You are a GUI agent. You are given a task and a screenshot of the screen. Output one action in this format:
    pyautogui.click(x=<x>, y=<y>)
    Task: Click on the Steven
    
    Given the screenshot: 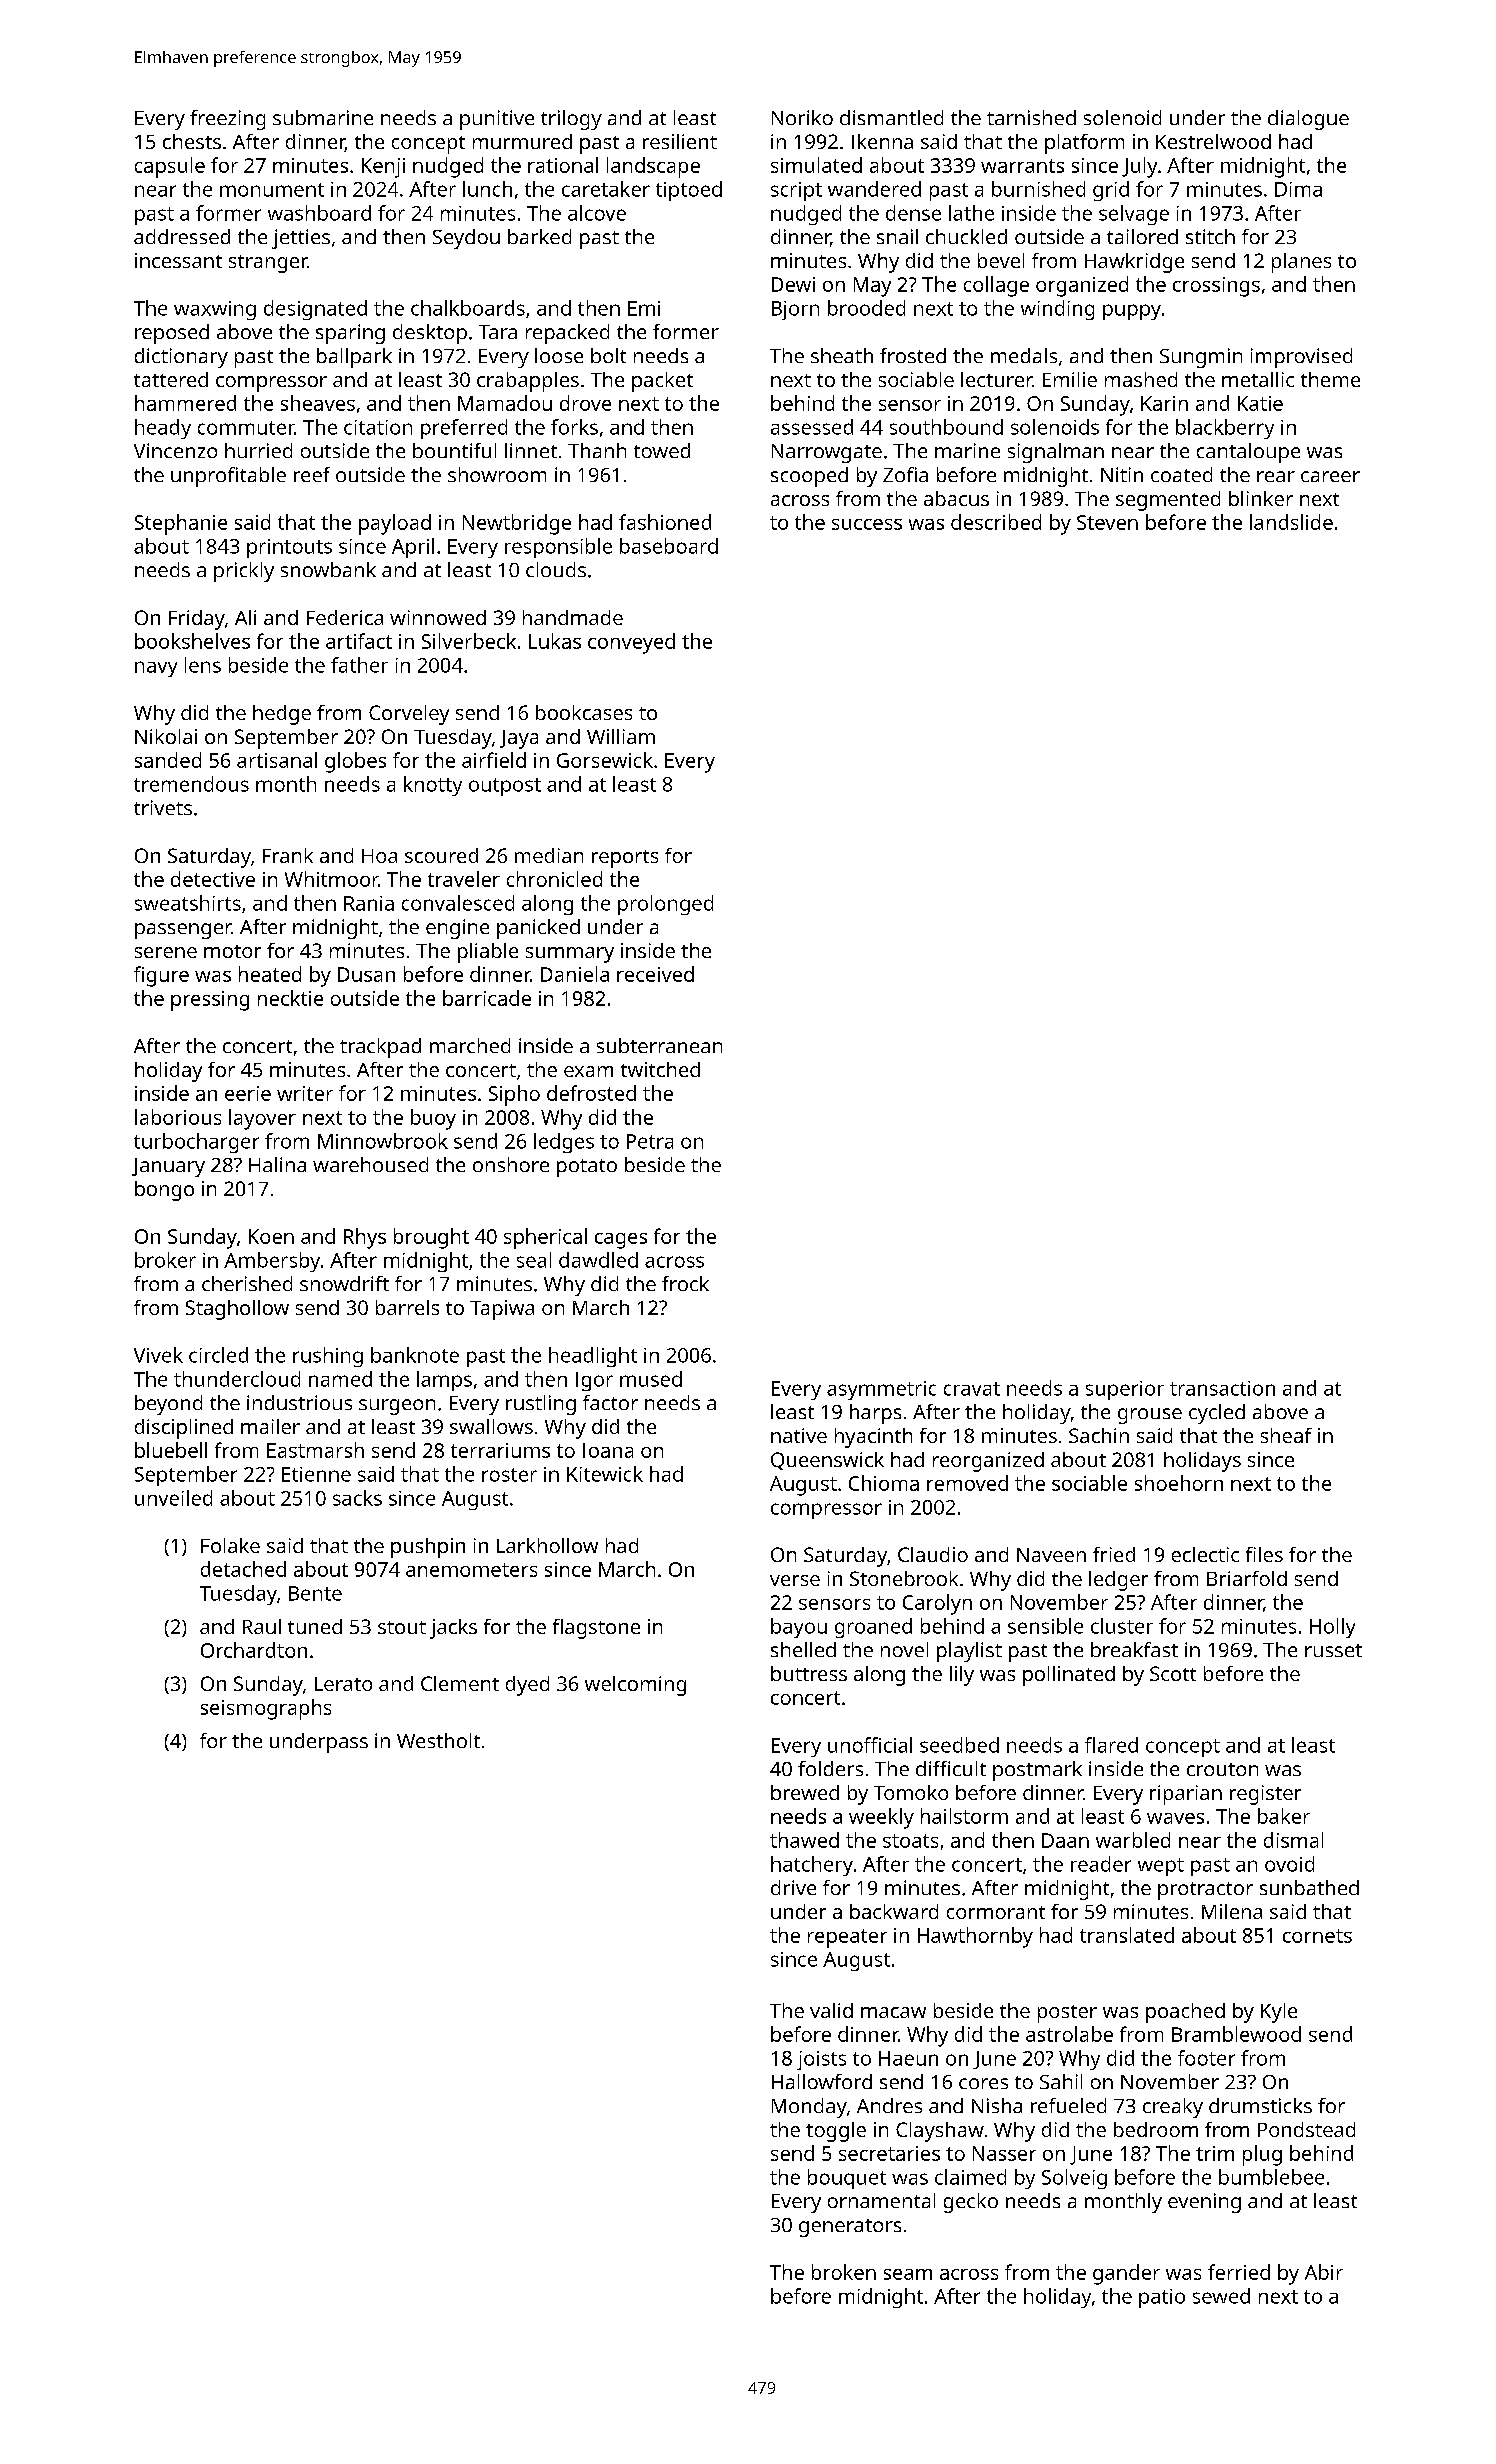 What is the action you would take?
    pyautogui.click(x=1107, y=522)
